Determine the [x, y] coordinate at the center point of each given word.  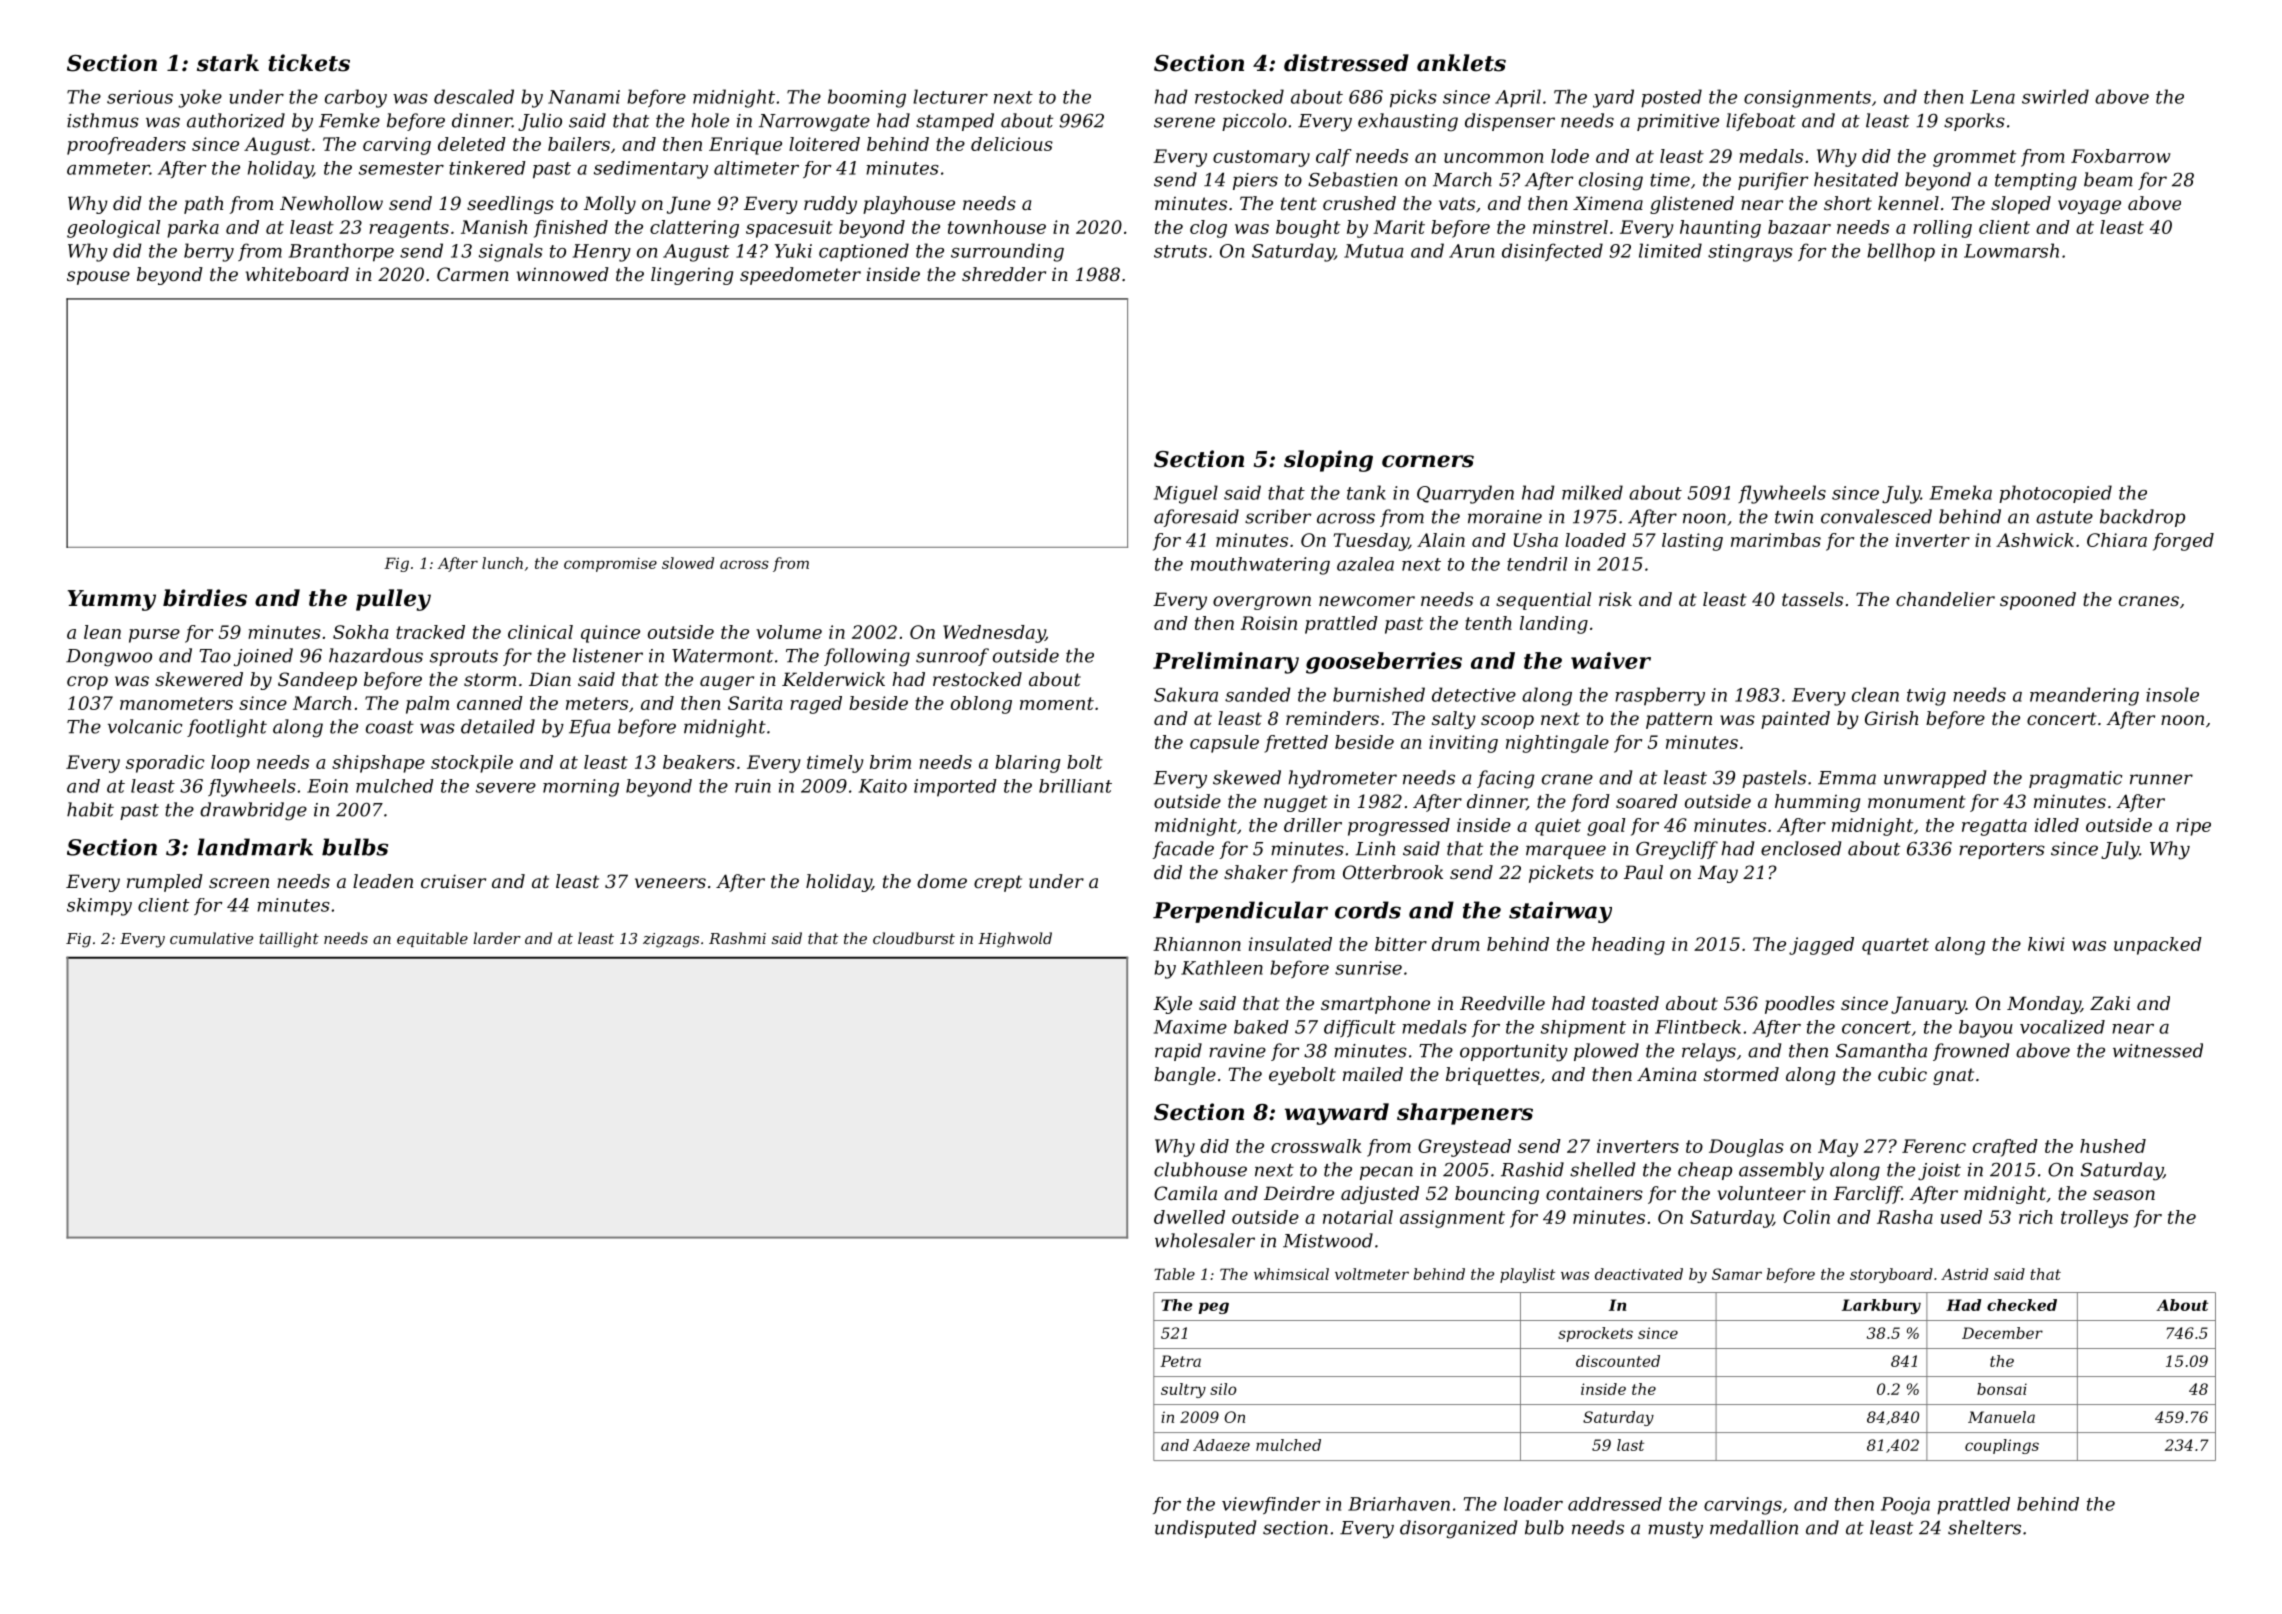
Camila [1185, 1193]
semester [401, 168]
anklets [1461, 63]
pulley [393, 600]
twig [1926, 697]
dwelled [1189, 1217]
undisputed [1205, 1529]
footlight [227, 728]
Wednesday [994, 634]
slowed [688, 563]
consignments [1807, 99]
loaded [1595, 540]
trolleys [2094, 1219]
